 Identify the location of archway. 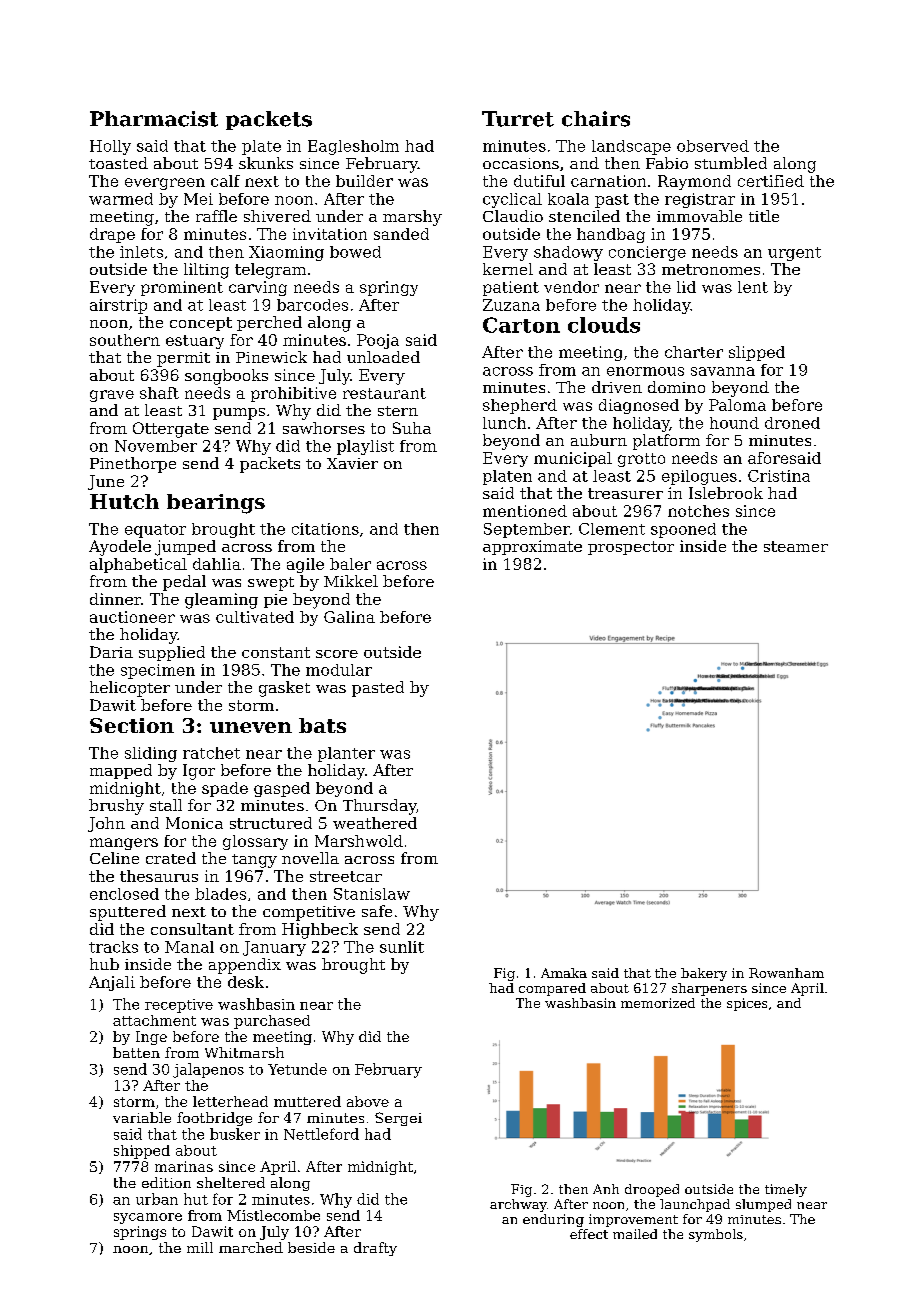
(518, 1205).
